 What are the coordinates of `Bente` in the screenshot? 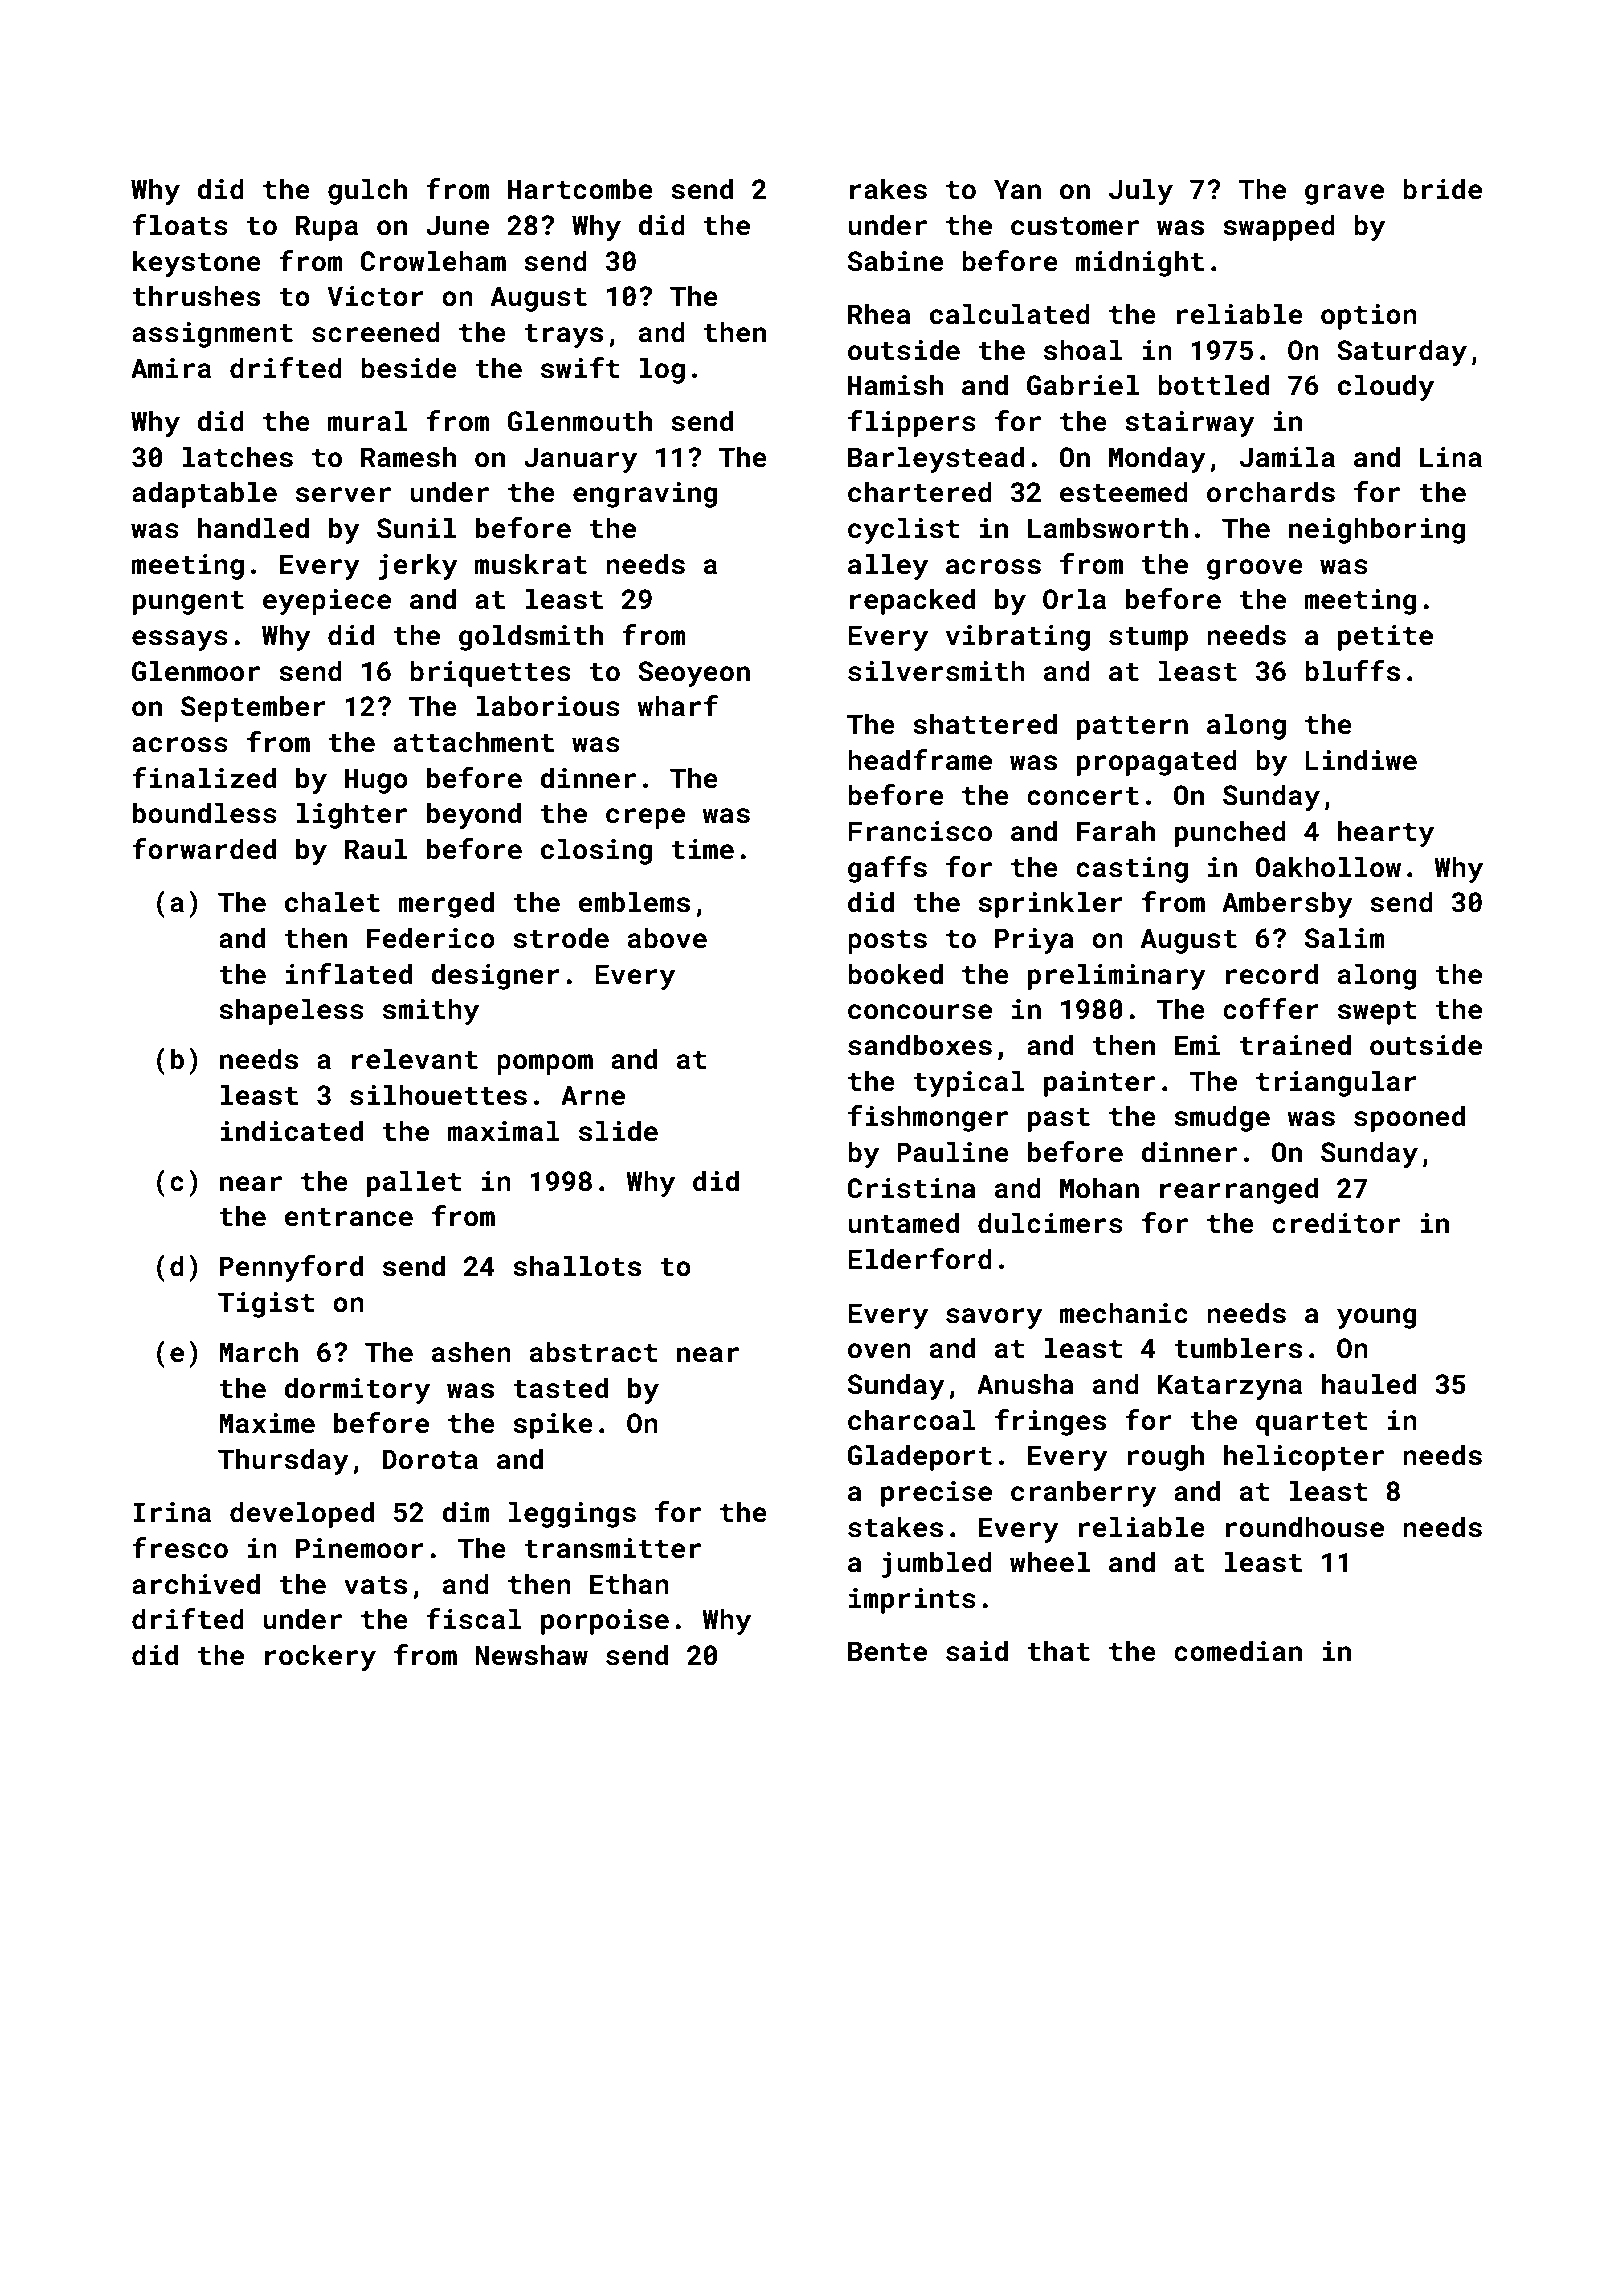 It's located at (887, 1651).
